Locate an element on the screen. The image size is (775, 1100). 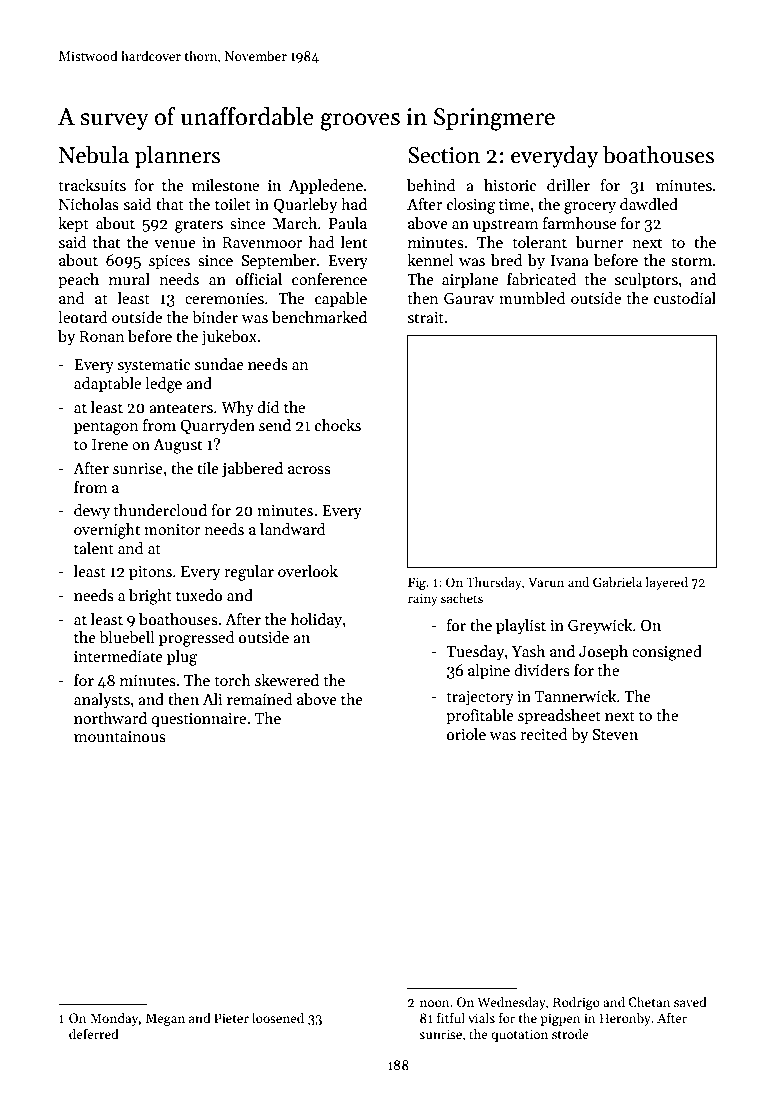
jabbered is located at coordinates (252, 470).
